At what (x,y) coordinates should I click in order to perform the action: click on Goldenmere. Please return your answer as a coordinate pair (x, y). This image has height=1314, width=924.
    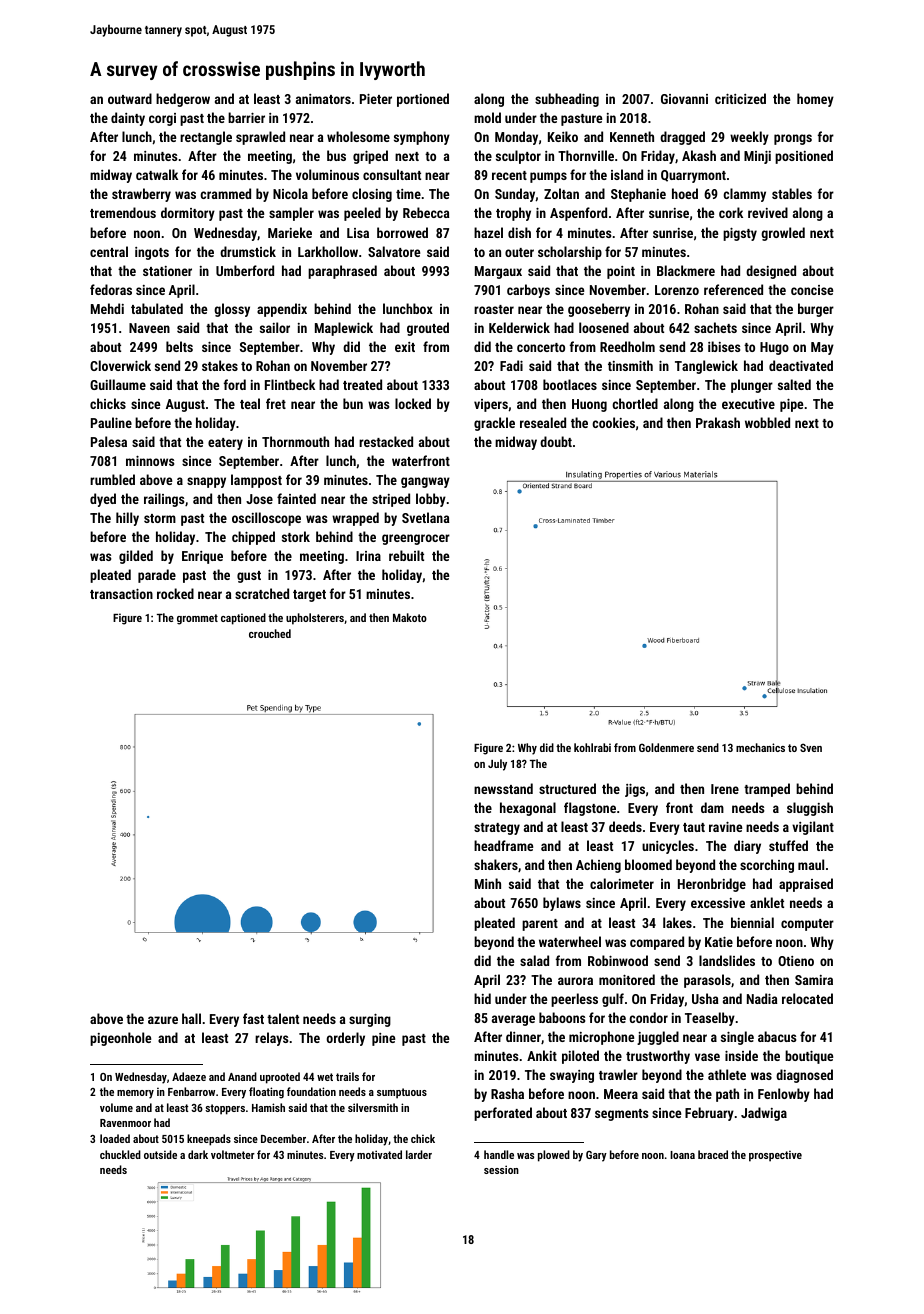
    Looking at the image, I should click on (666, 747).
